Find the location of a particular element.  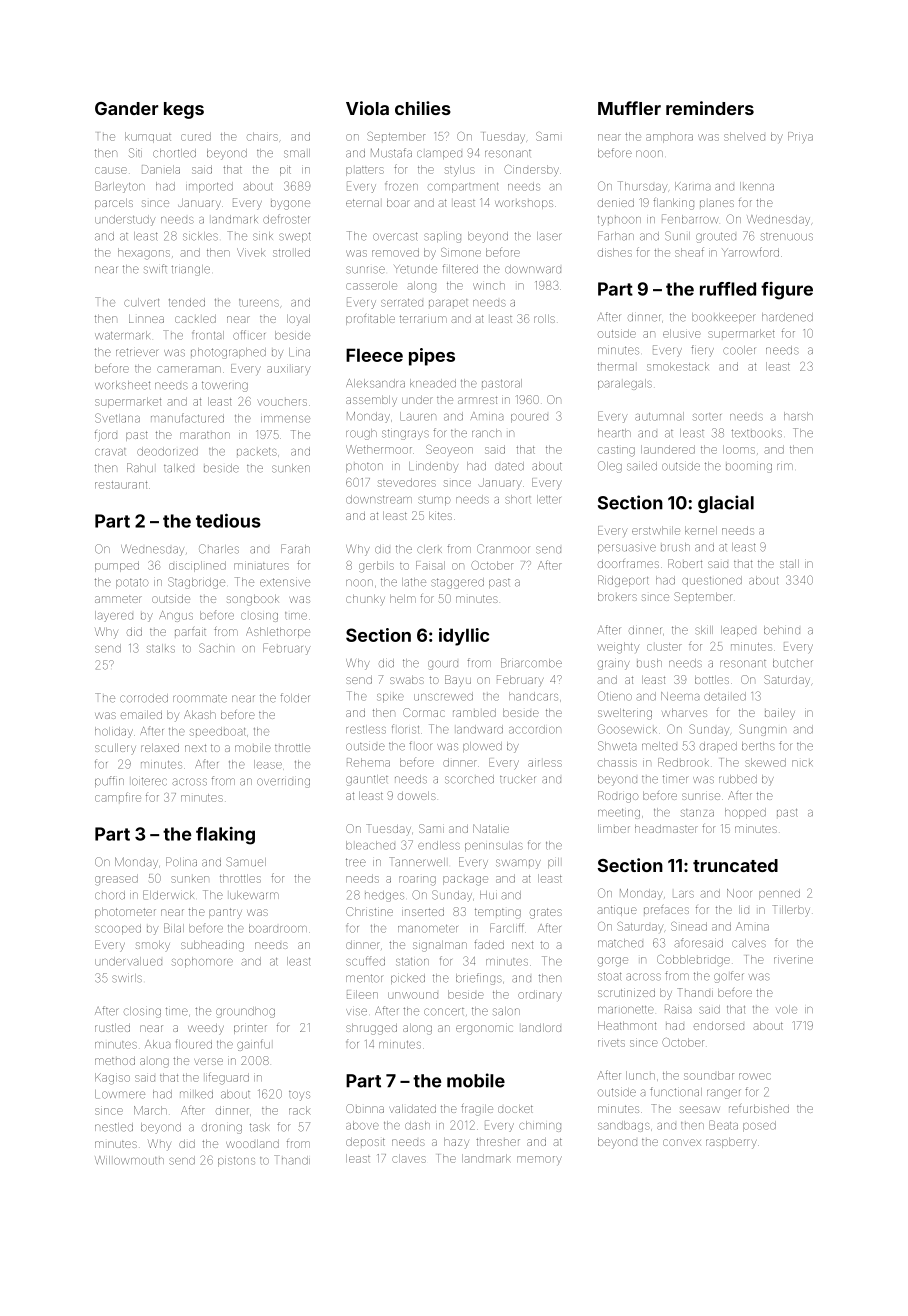

memory is located at coordinates (539, 1160).
